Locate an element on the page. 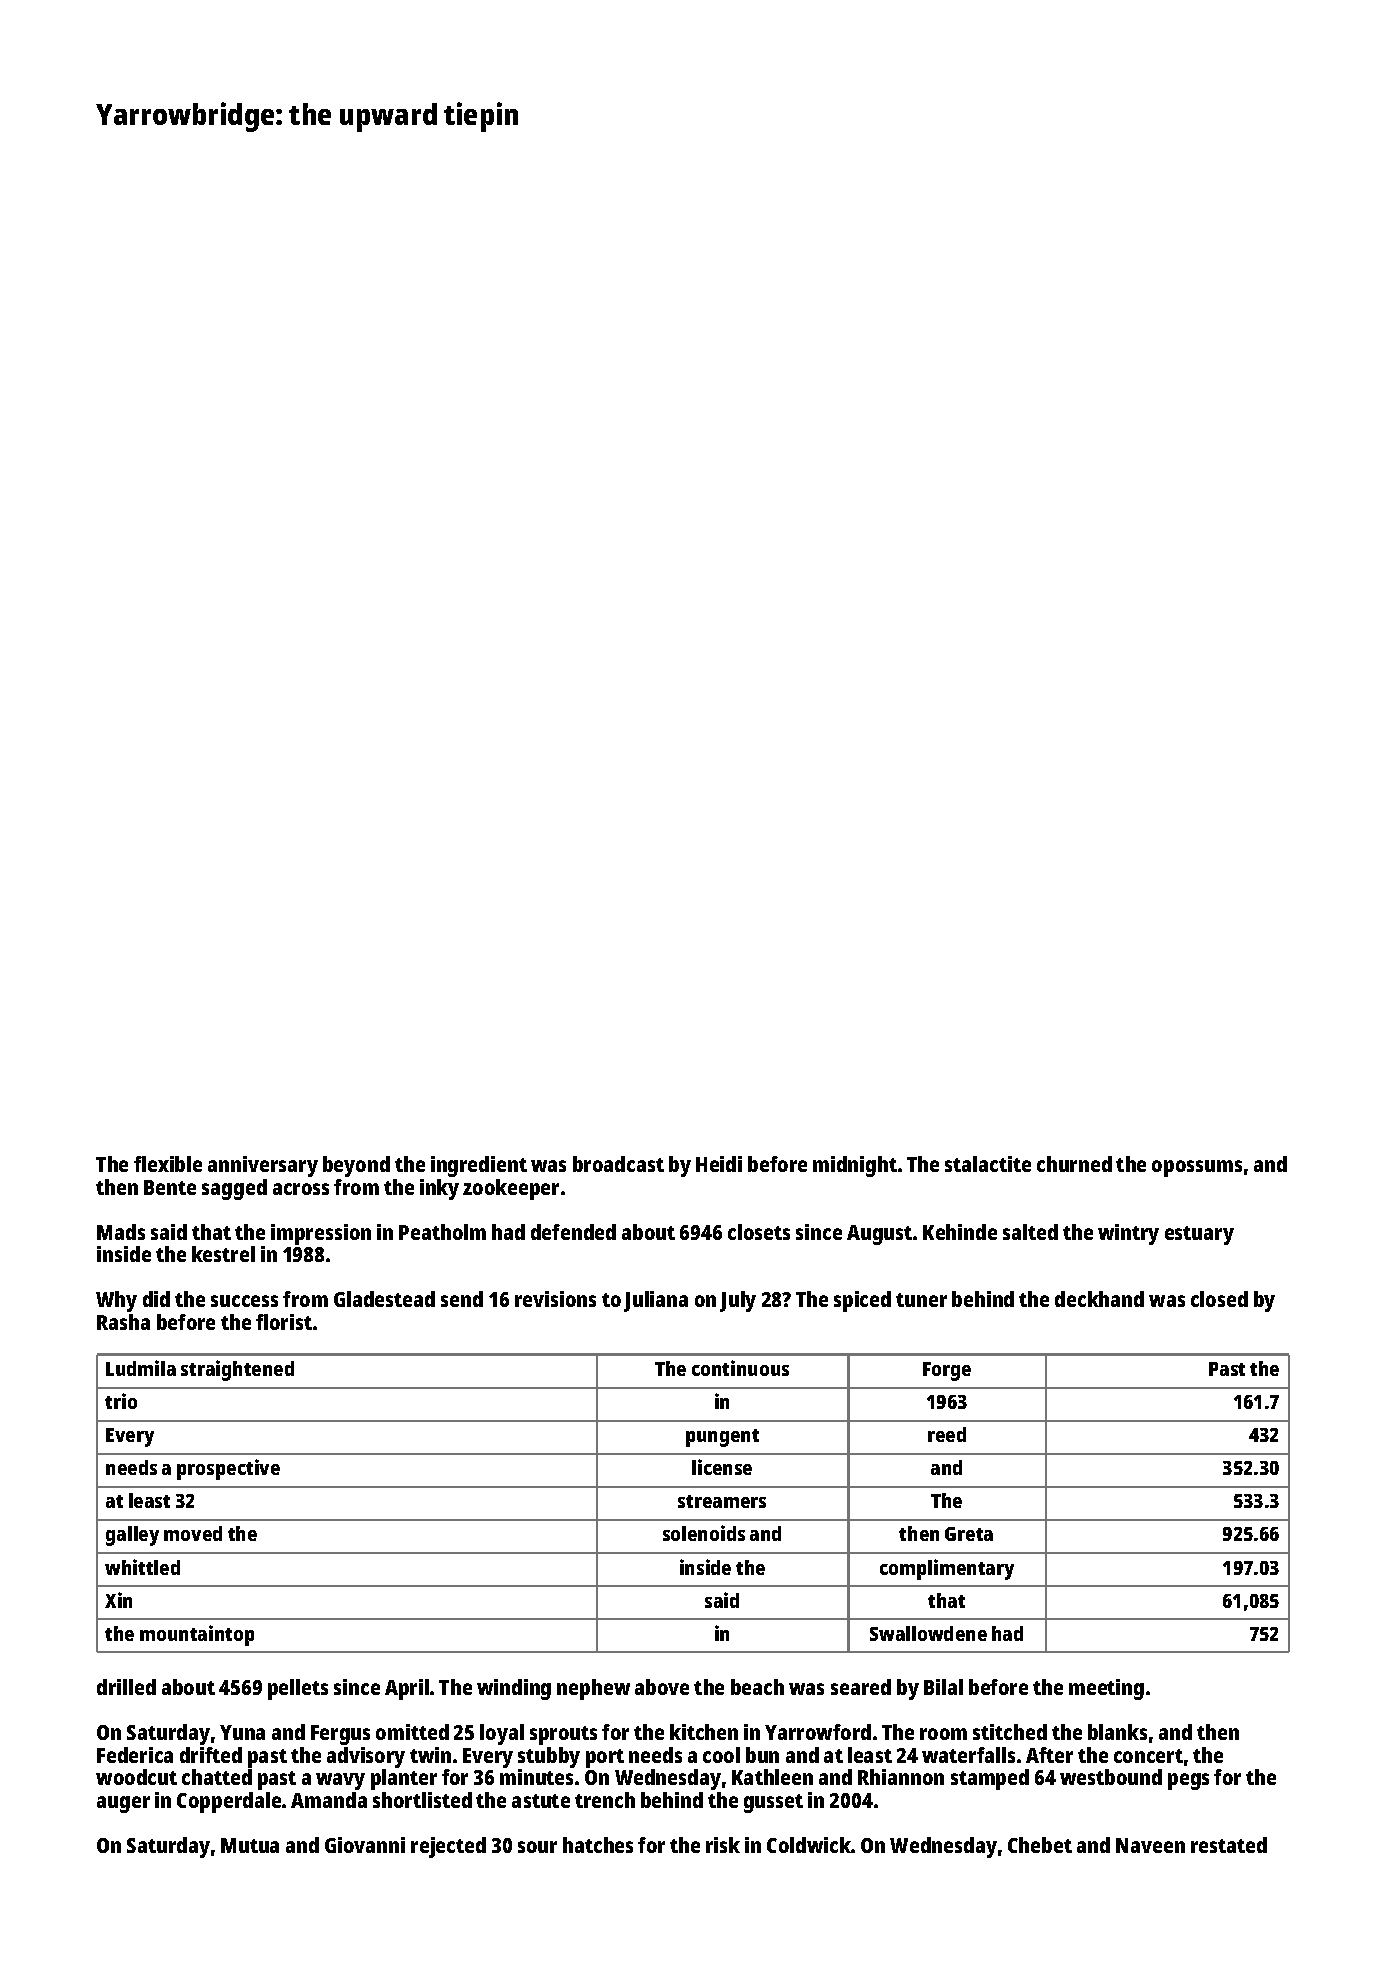  whittled is located at coordinates (142, 1567).
